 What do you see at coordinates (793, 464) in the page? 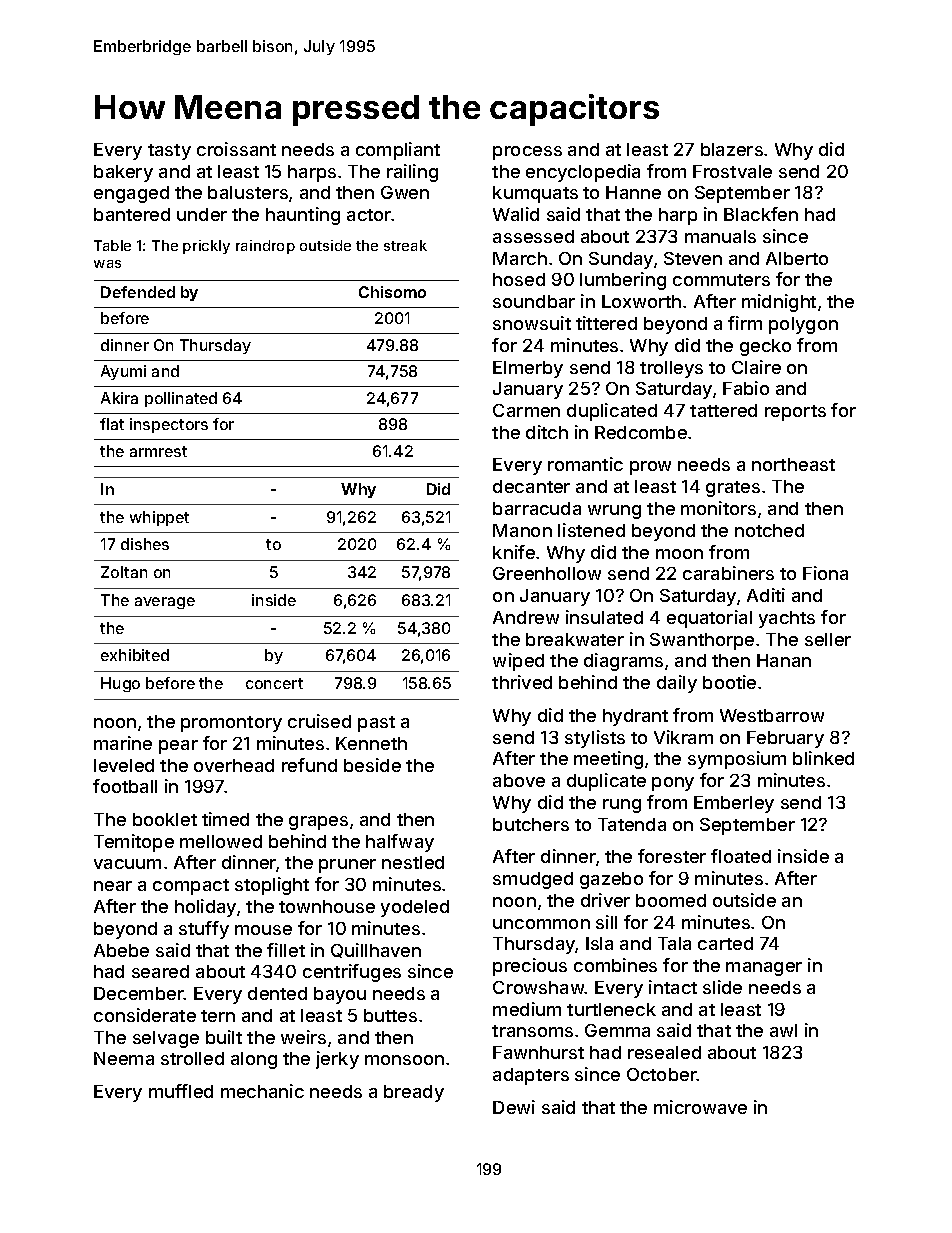
I see `northeast` at bounding box center [793, 464].
